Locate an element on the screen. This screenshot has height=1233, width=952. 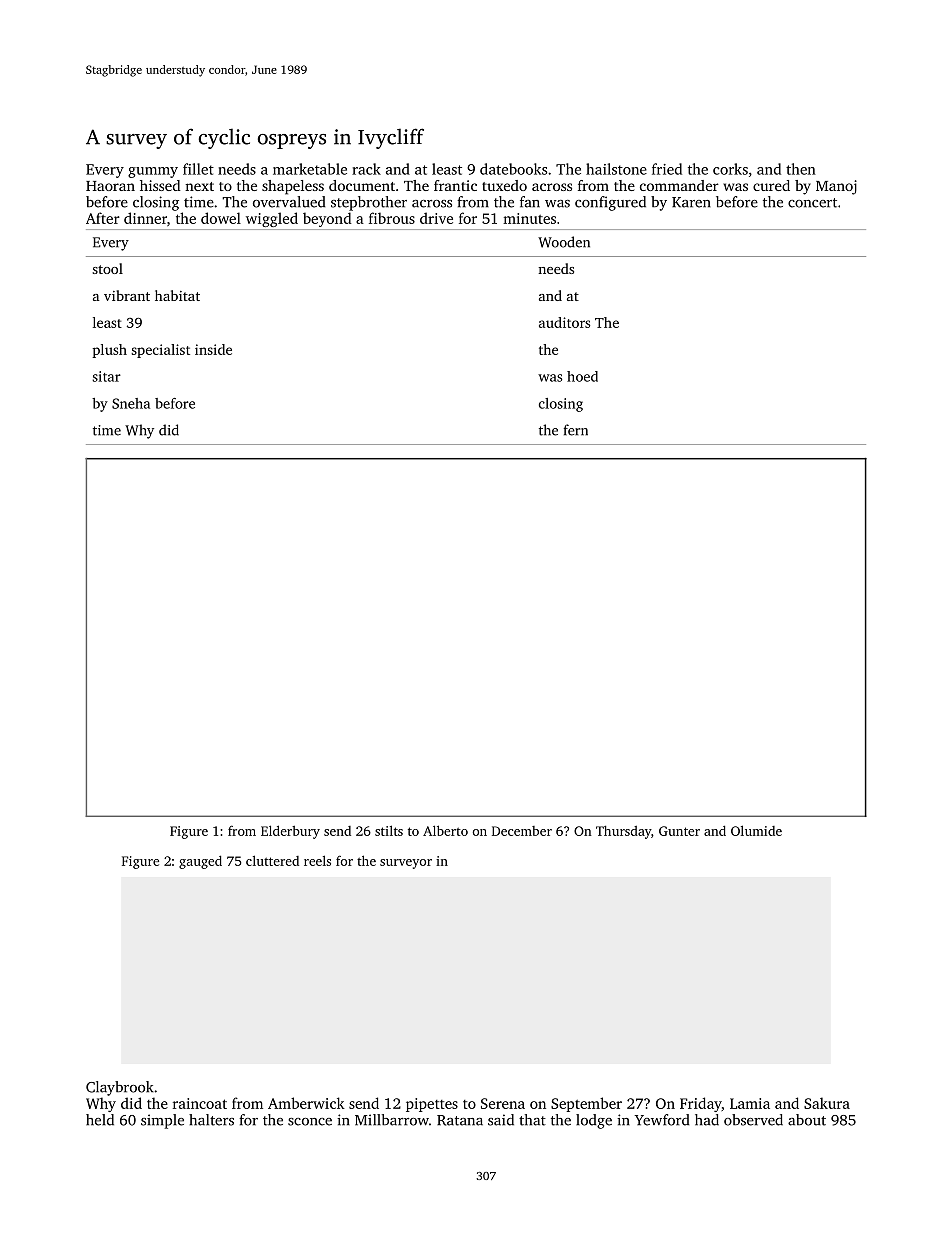
Elderbury is located at coordinates (290, 832).
